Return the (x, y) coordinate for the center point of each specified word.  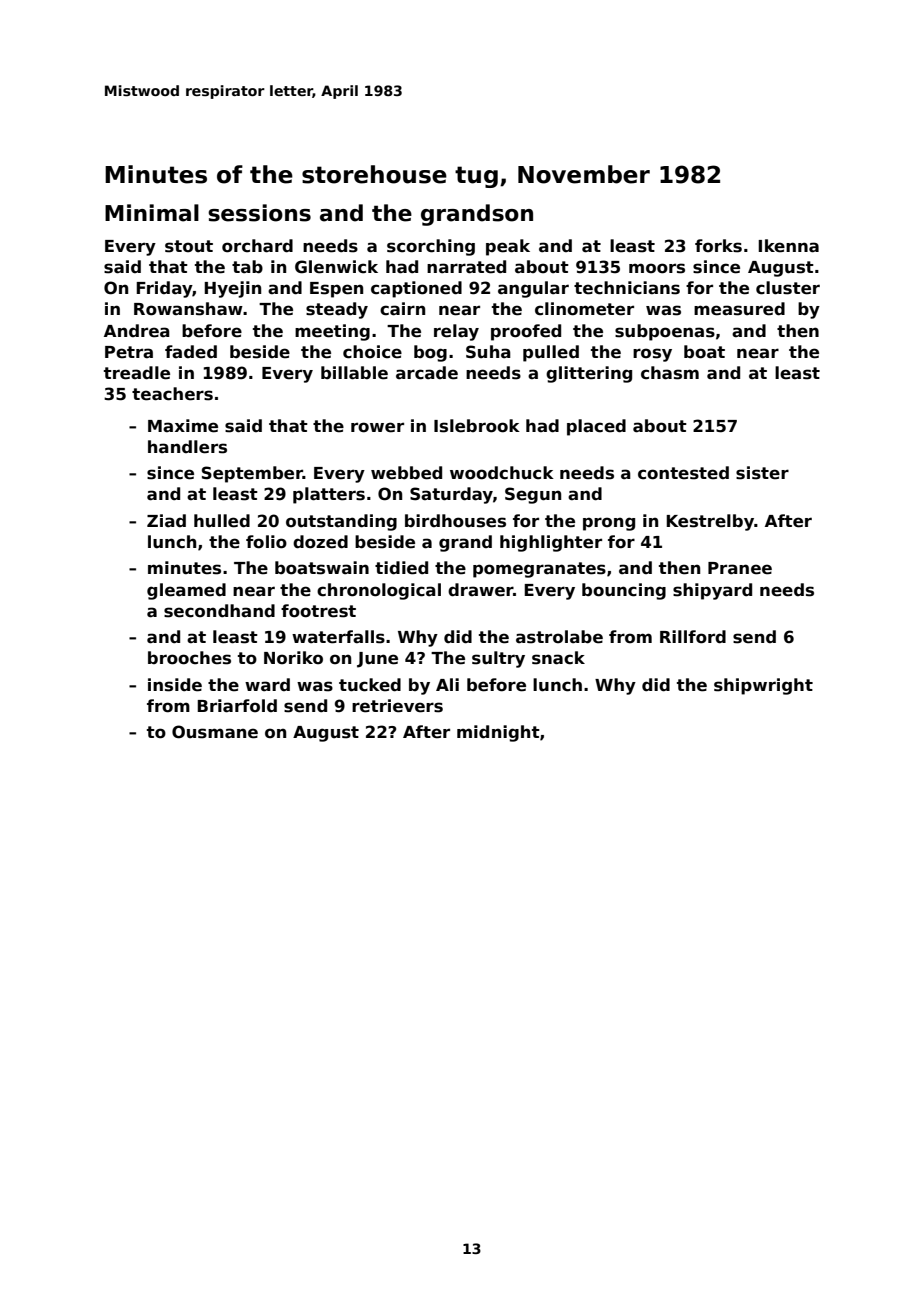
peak (508, 247)
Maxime (183, 426)
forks (718, 246)
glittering (589, 374)
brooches (189, 658)
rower (377, 427)
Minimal (152, 213)
